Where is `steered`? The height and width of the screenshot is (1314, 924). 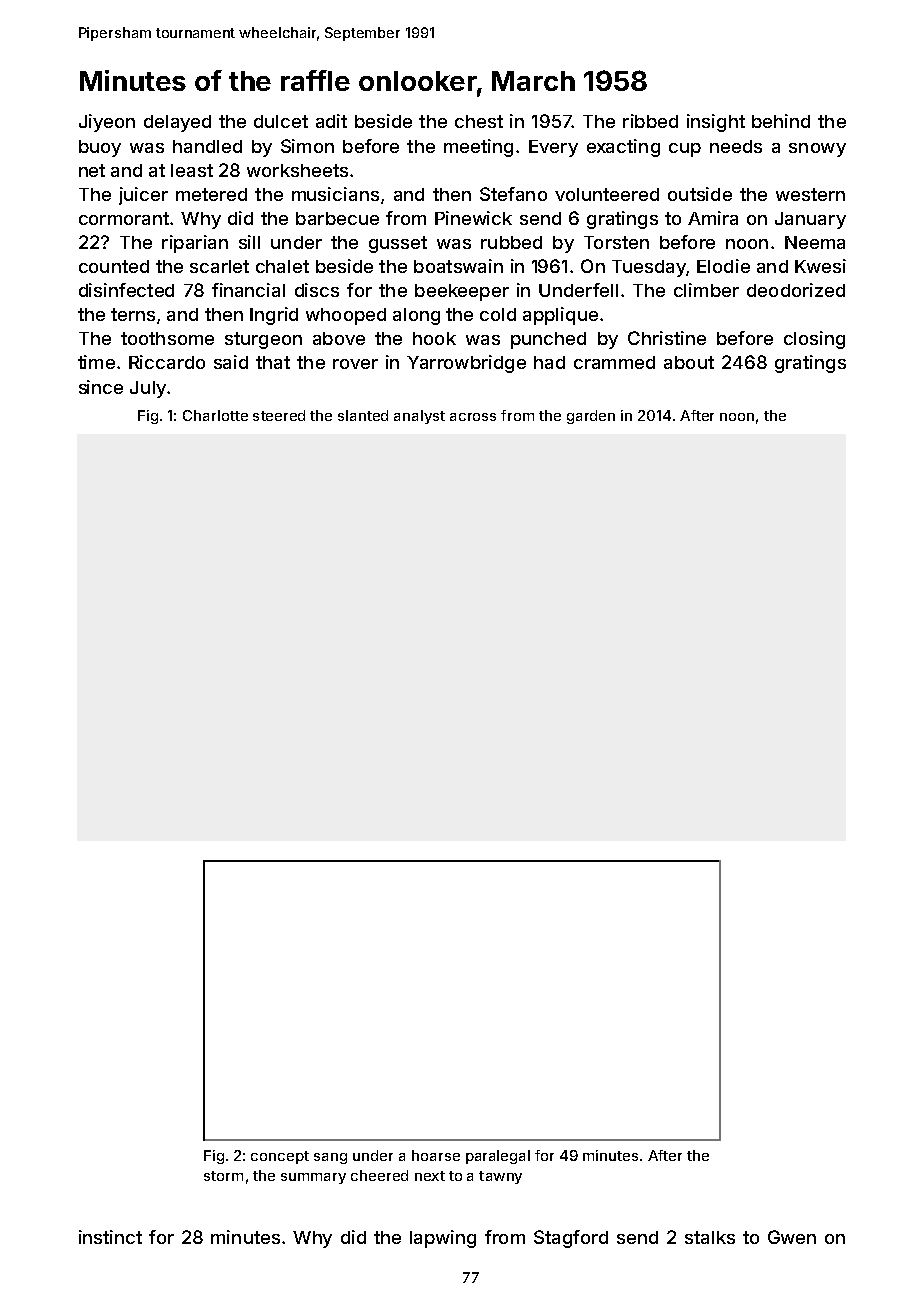
steered is located at coordinates (279, 415).
